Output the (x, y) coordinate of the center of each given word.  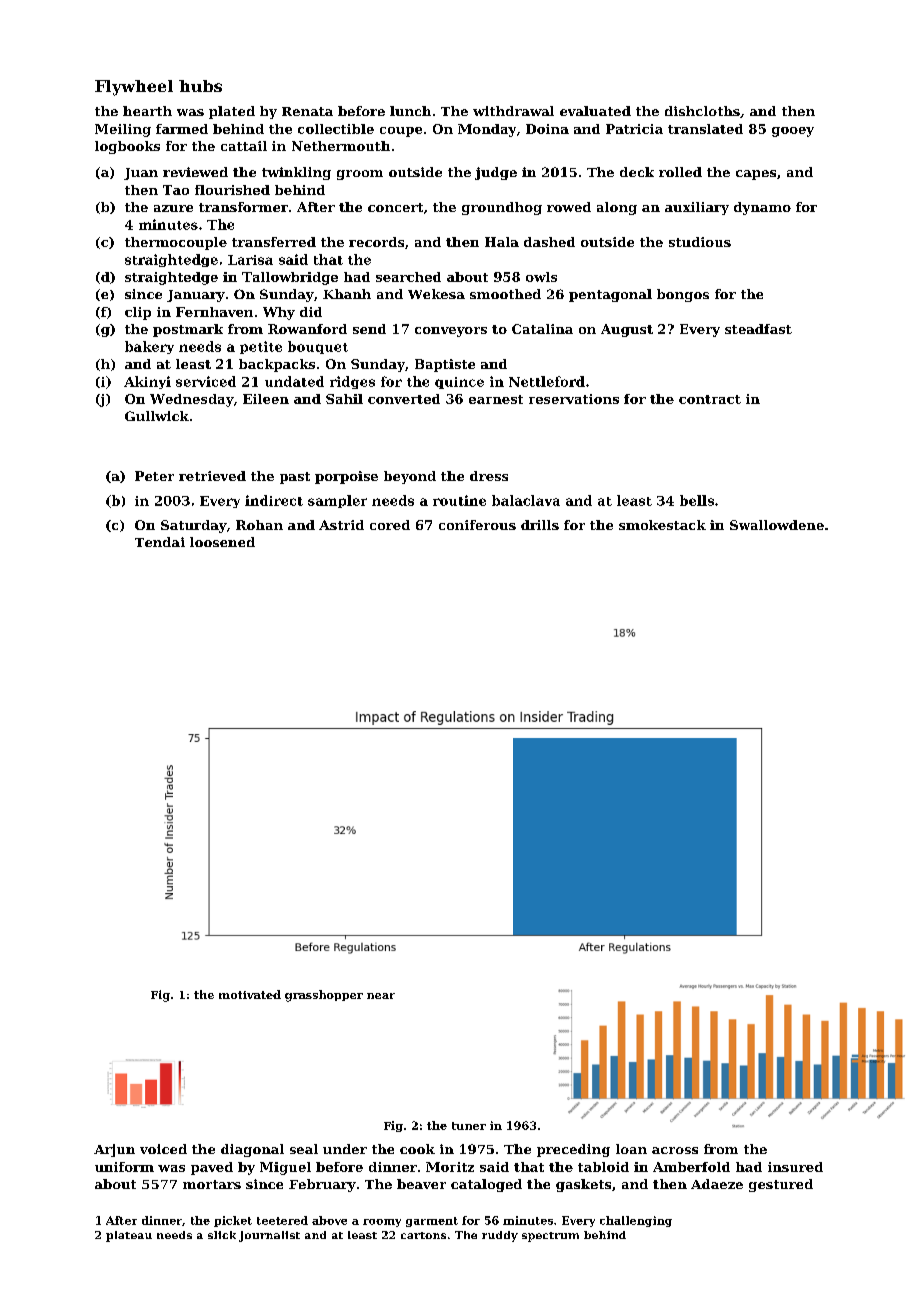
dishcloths (702, 111)
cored (390, 525)
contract (710, 399)
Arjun (114, 1150)
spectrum (550, 1237)
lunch (410, 111)
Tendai (160, 542)
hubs (200, 86)
